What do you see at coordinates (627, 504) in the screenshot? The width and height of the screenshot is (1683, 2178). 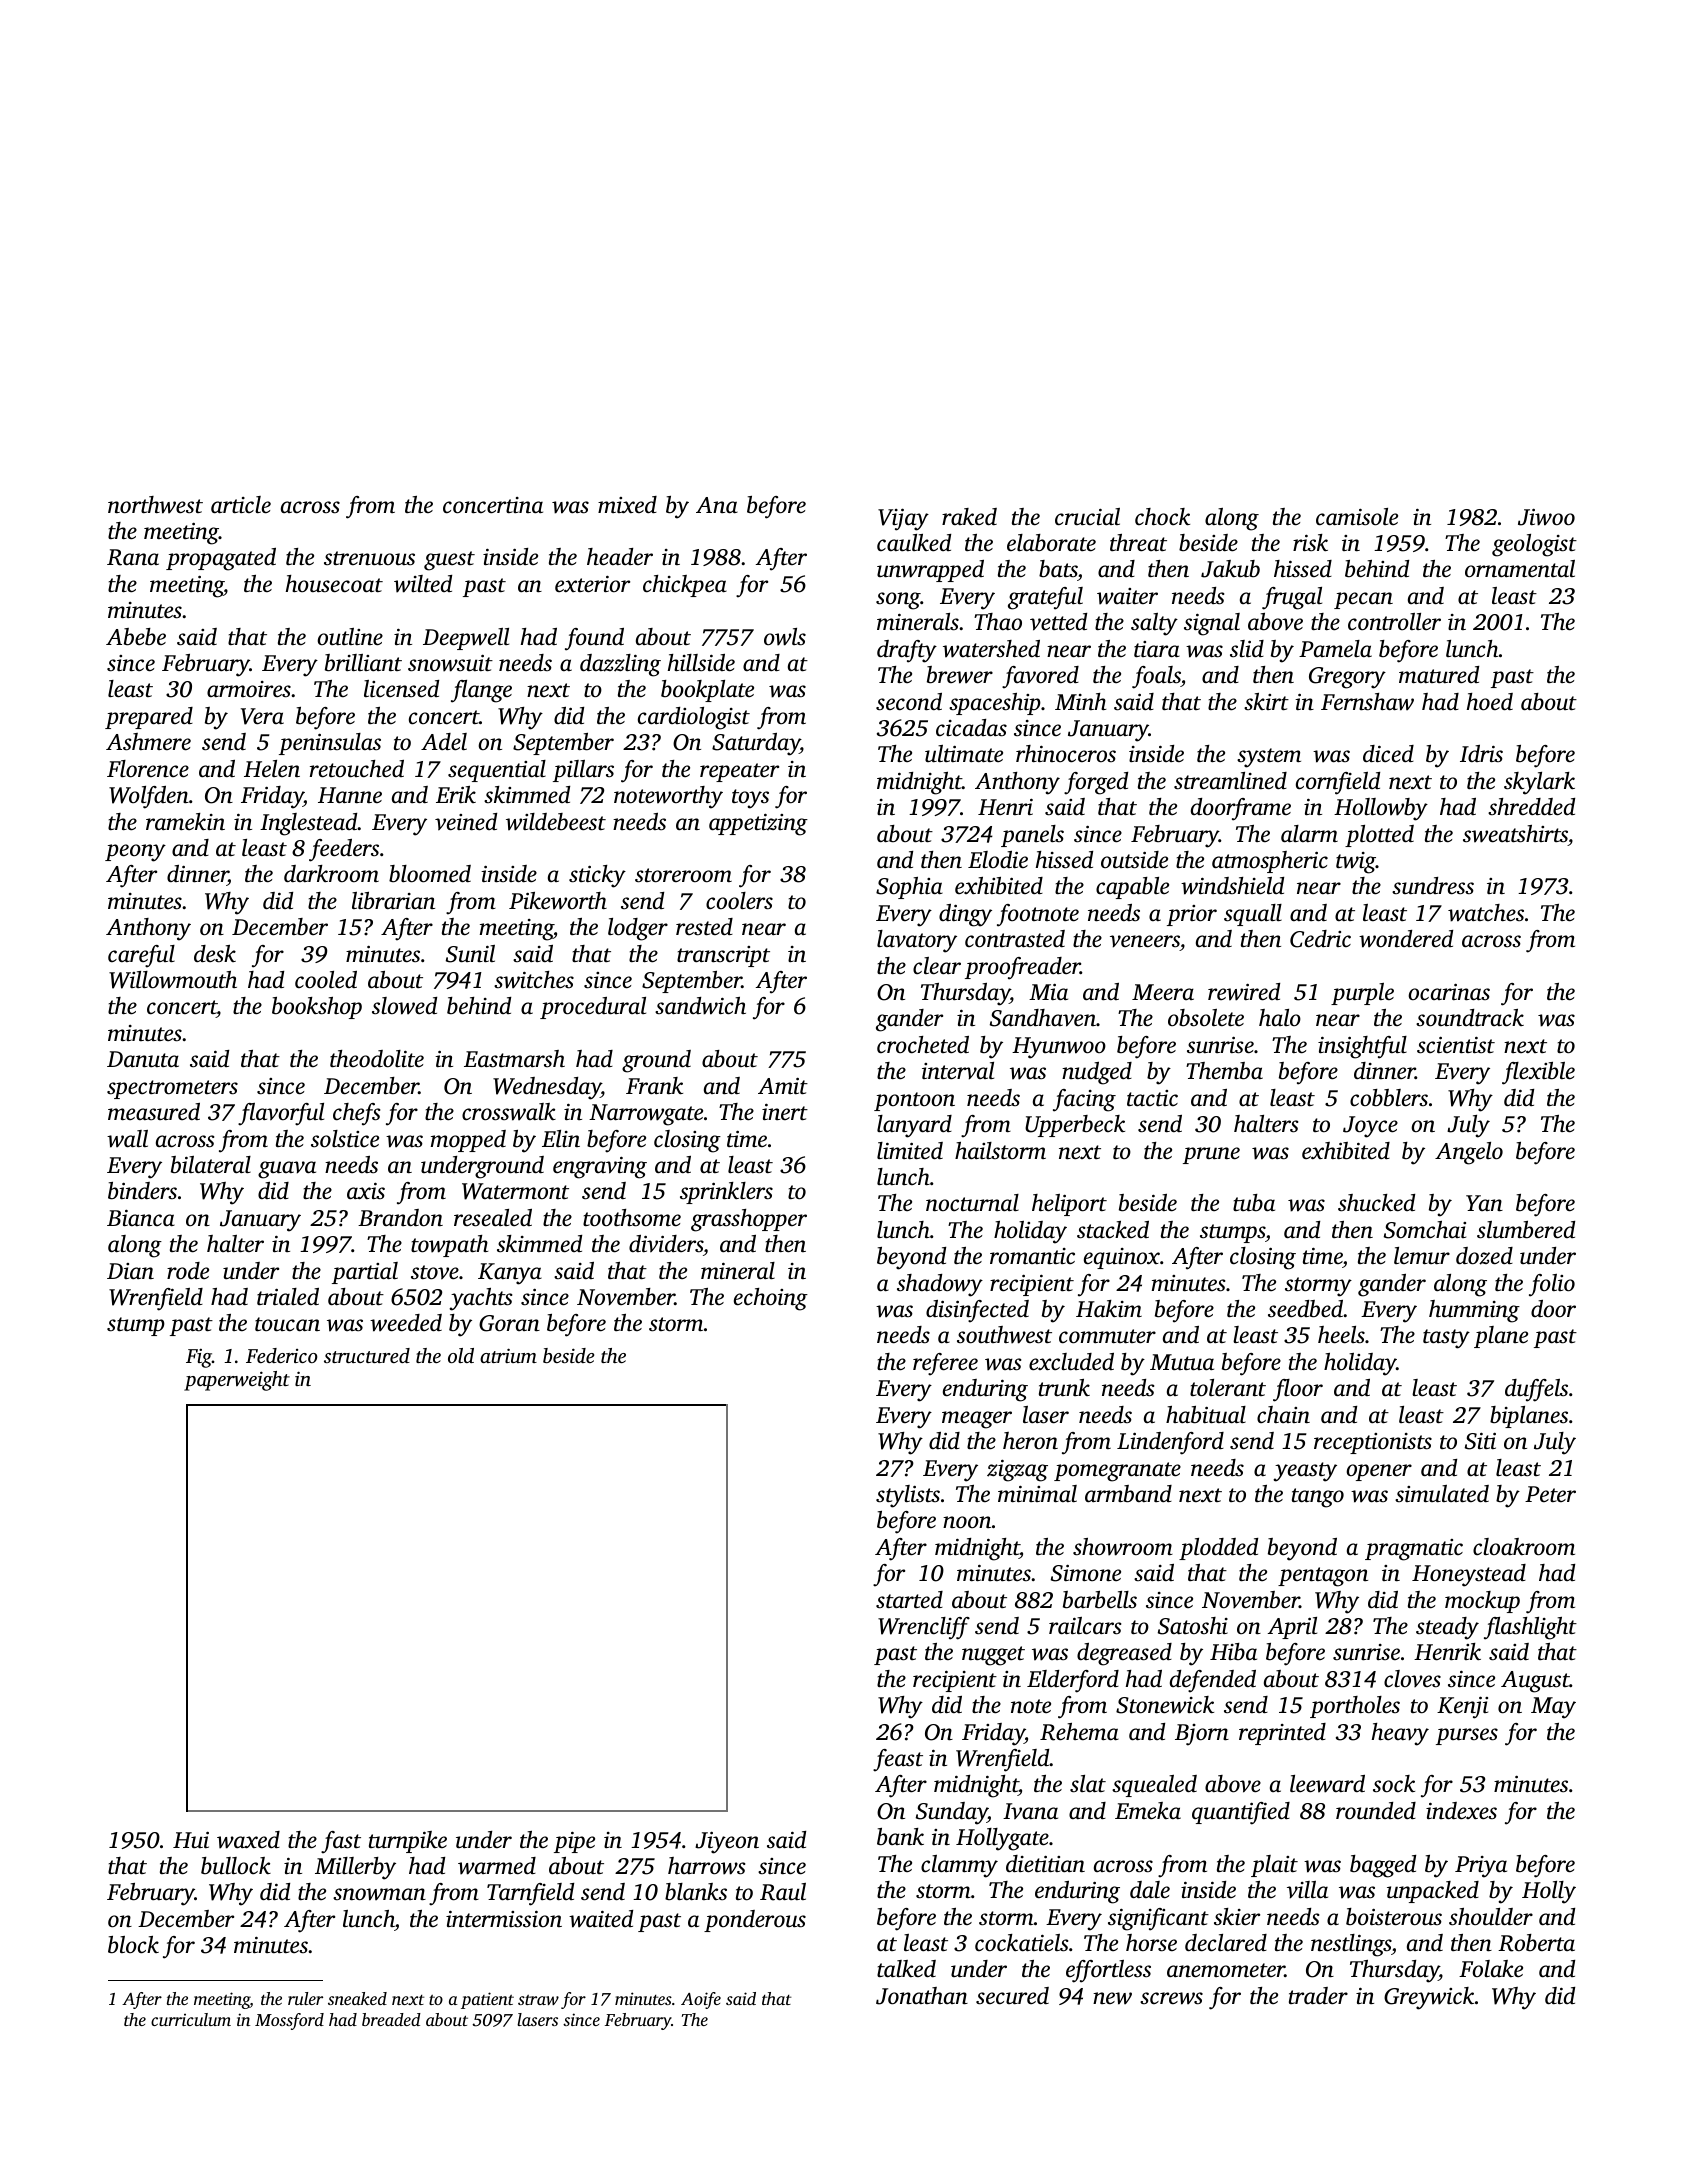 I see `mixed` at bounding box center [627, 504].
